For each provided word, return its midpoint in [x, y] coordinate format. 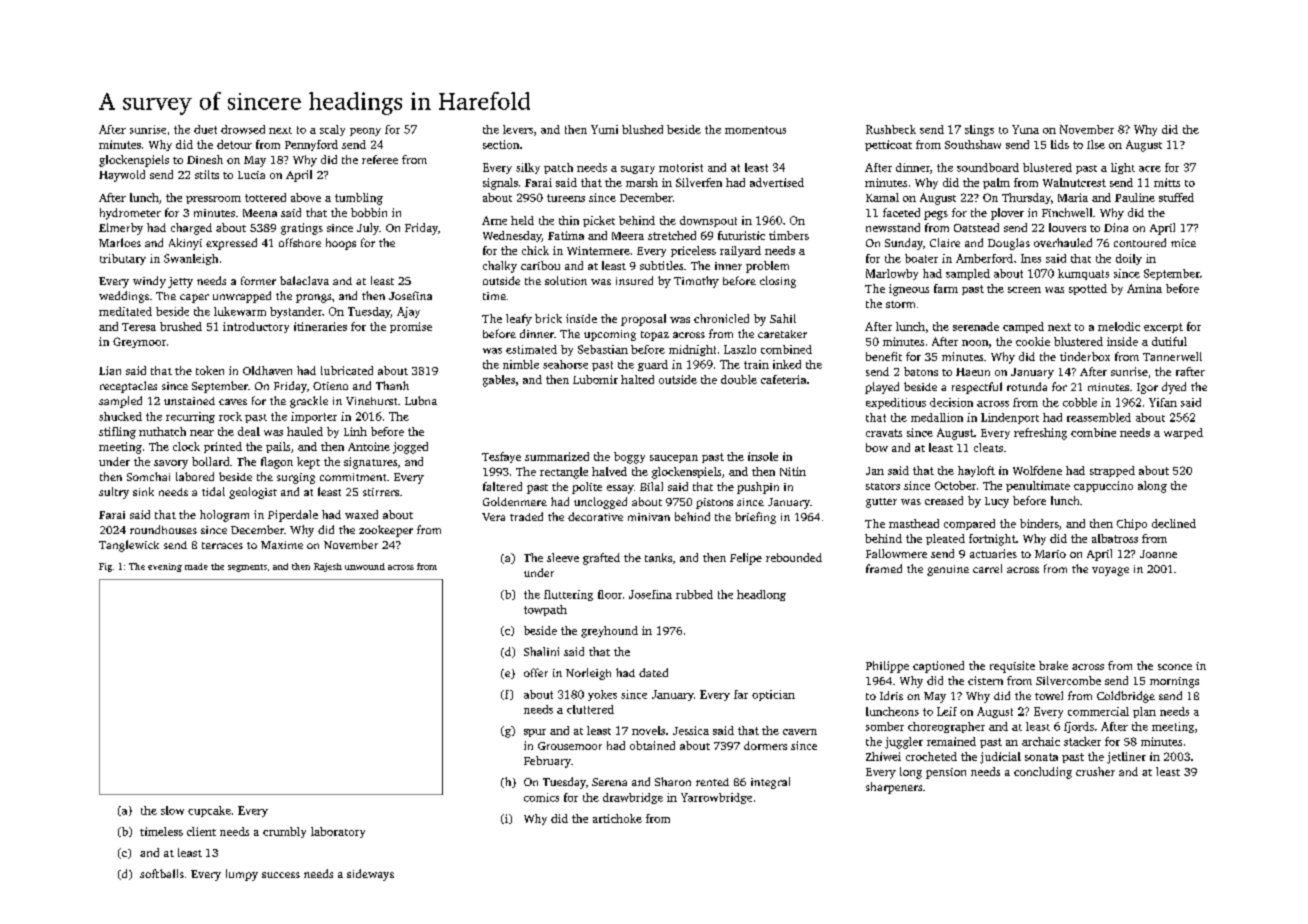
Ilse [1096, 144]
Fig [105, 567]
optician [773, 695]
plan [1144, 712]
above [306, 197]
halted [637, 379]
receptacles [128, 387]
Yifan [1163, 402]
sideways [370, 875]
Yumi [604, 129]
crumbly [284, 832]
